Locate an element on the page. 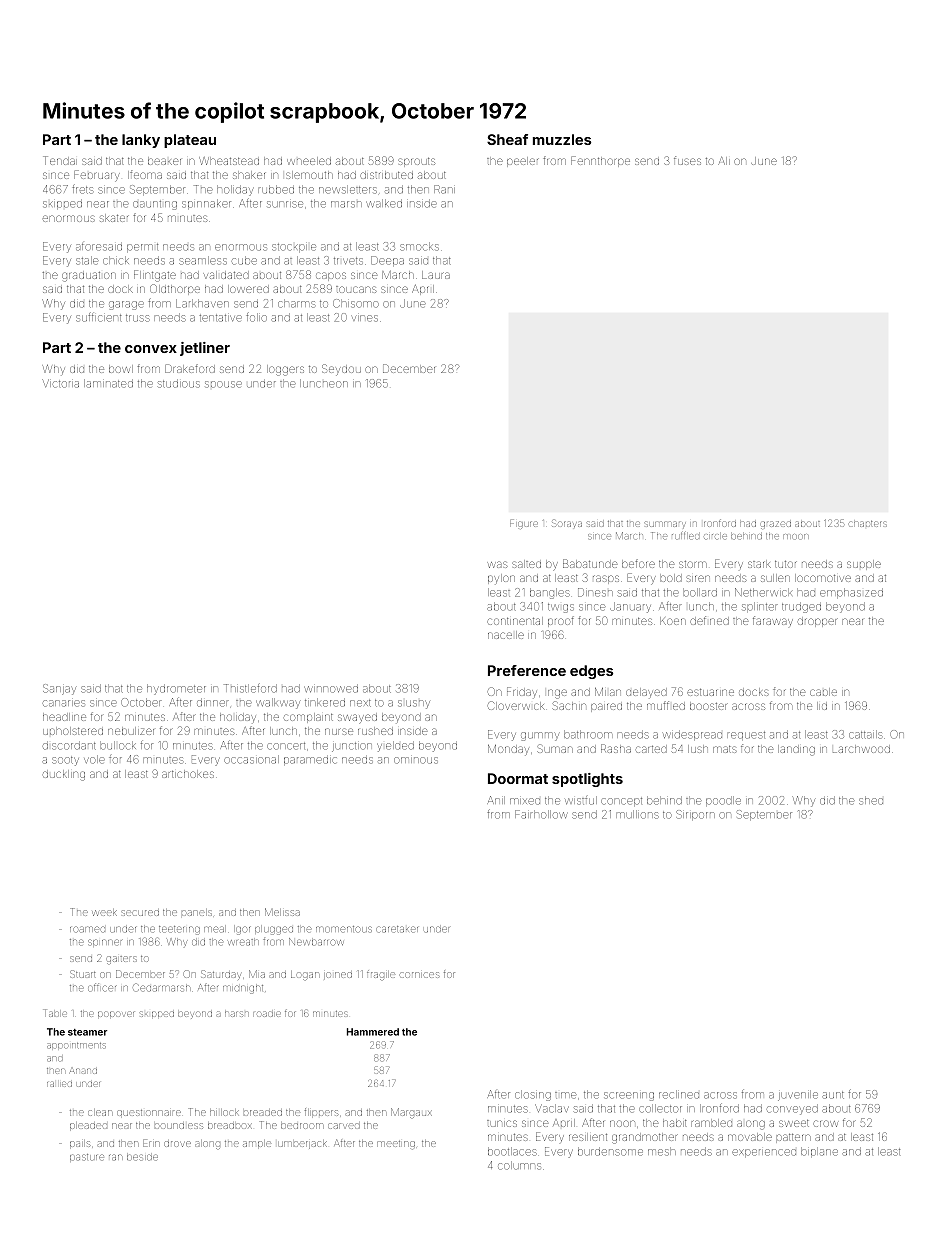 The height and width of the document is (1233, 952). pasture is located at coordinates (87, 1157).
